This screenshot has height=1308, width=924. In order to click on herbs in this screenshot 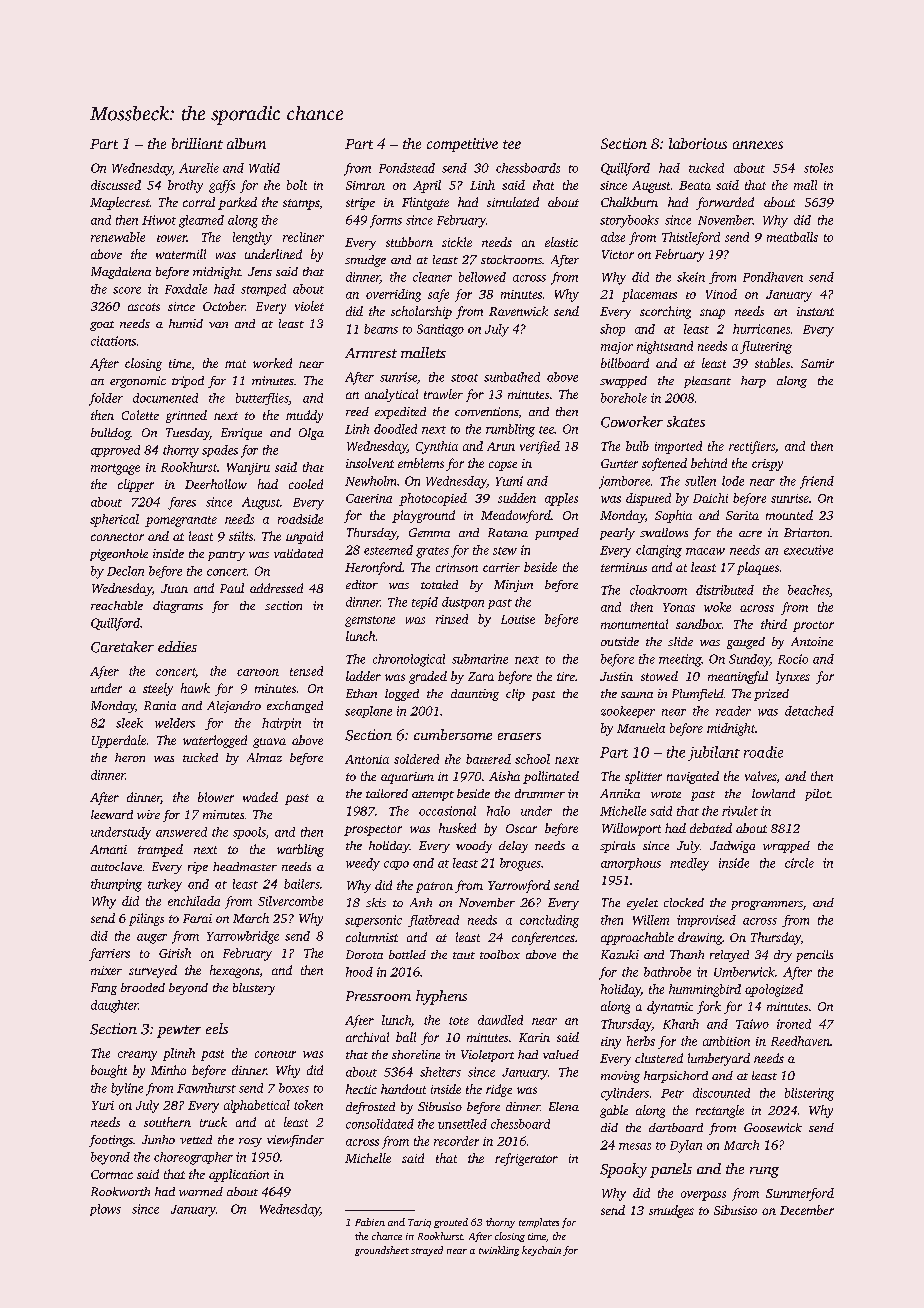, I will do `click(641, 1041)`.
